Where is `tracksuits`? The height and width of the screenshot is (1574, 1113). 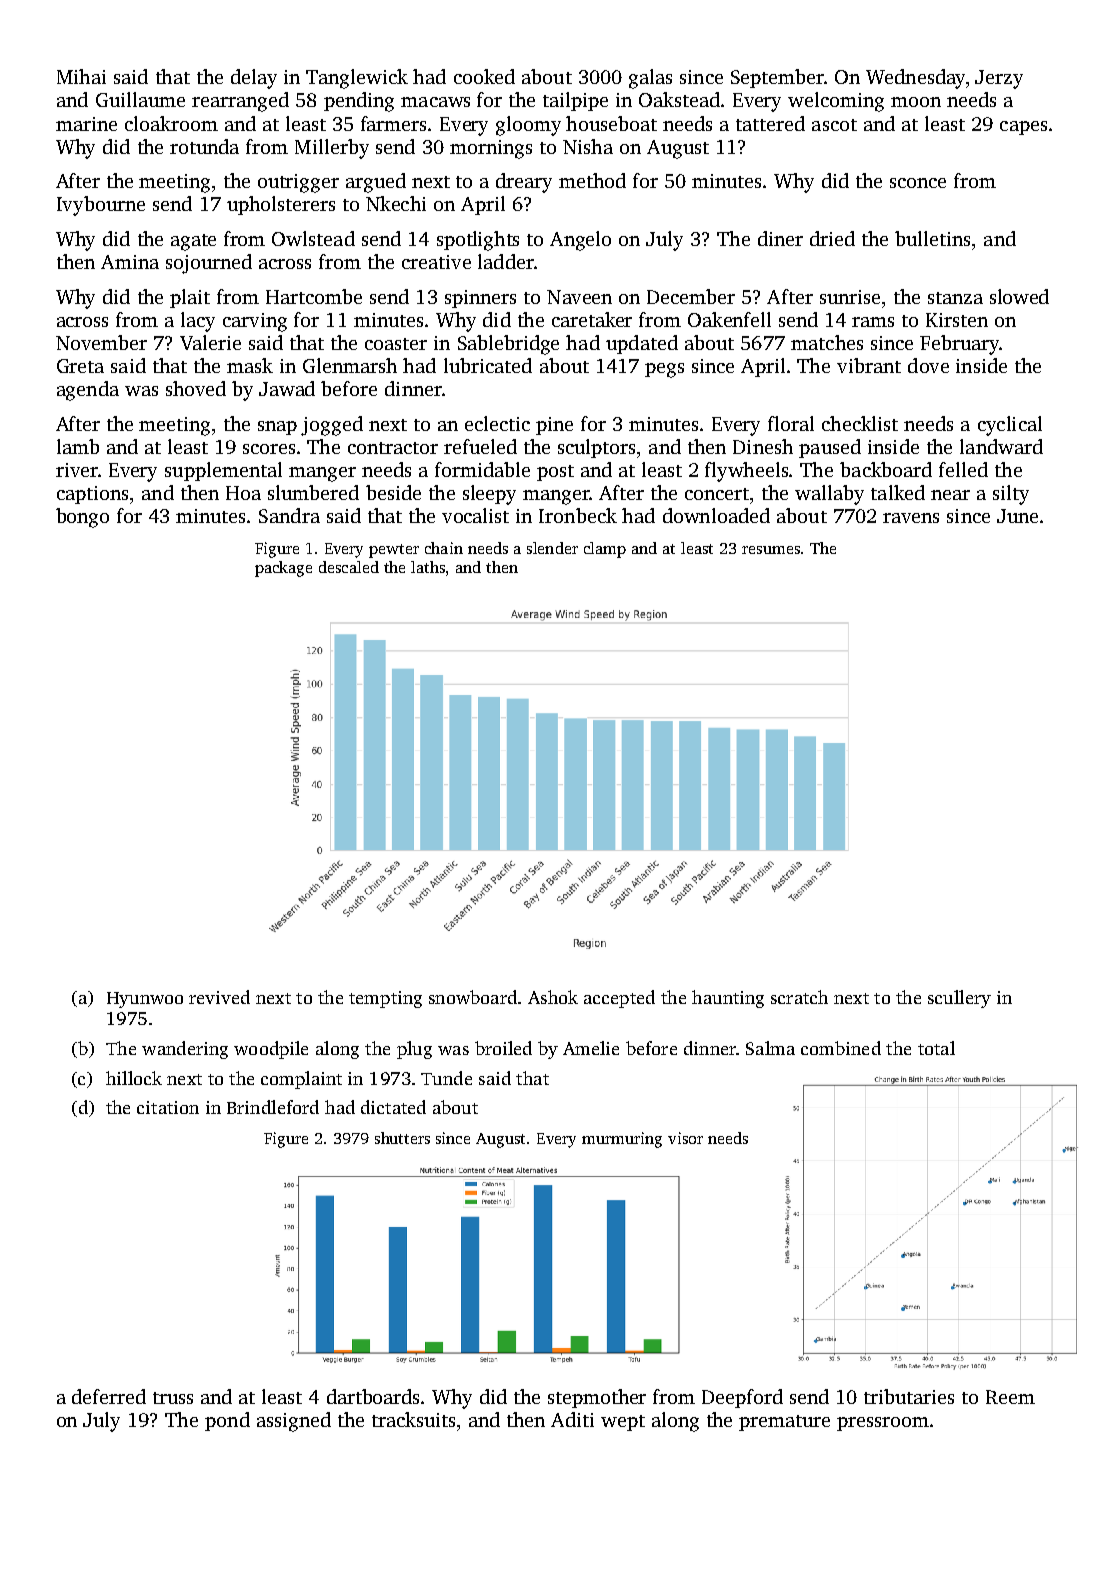
tracksuits is located at coordinates (413, 1419).
